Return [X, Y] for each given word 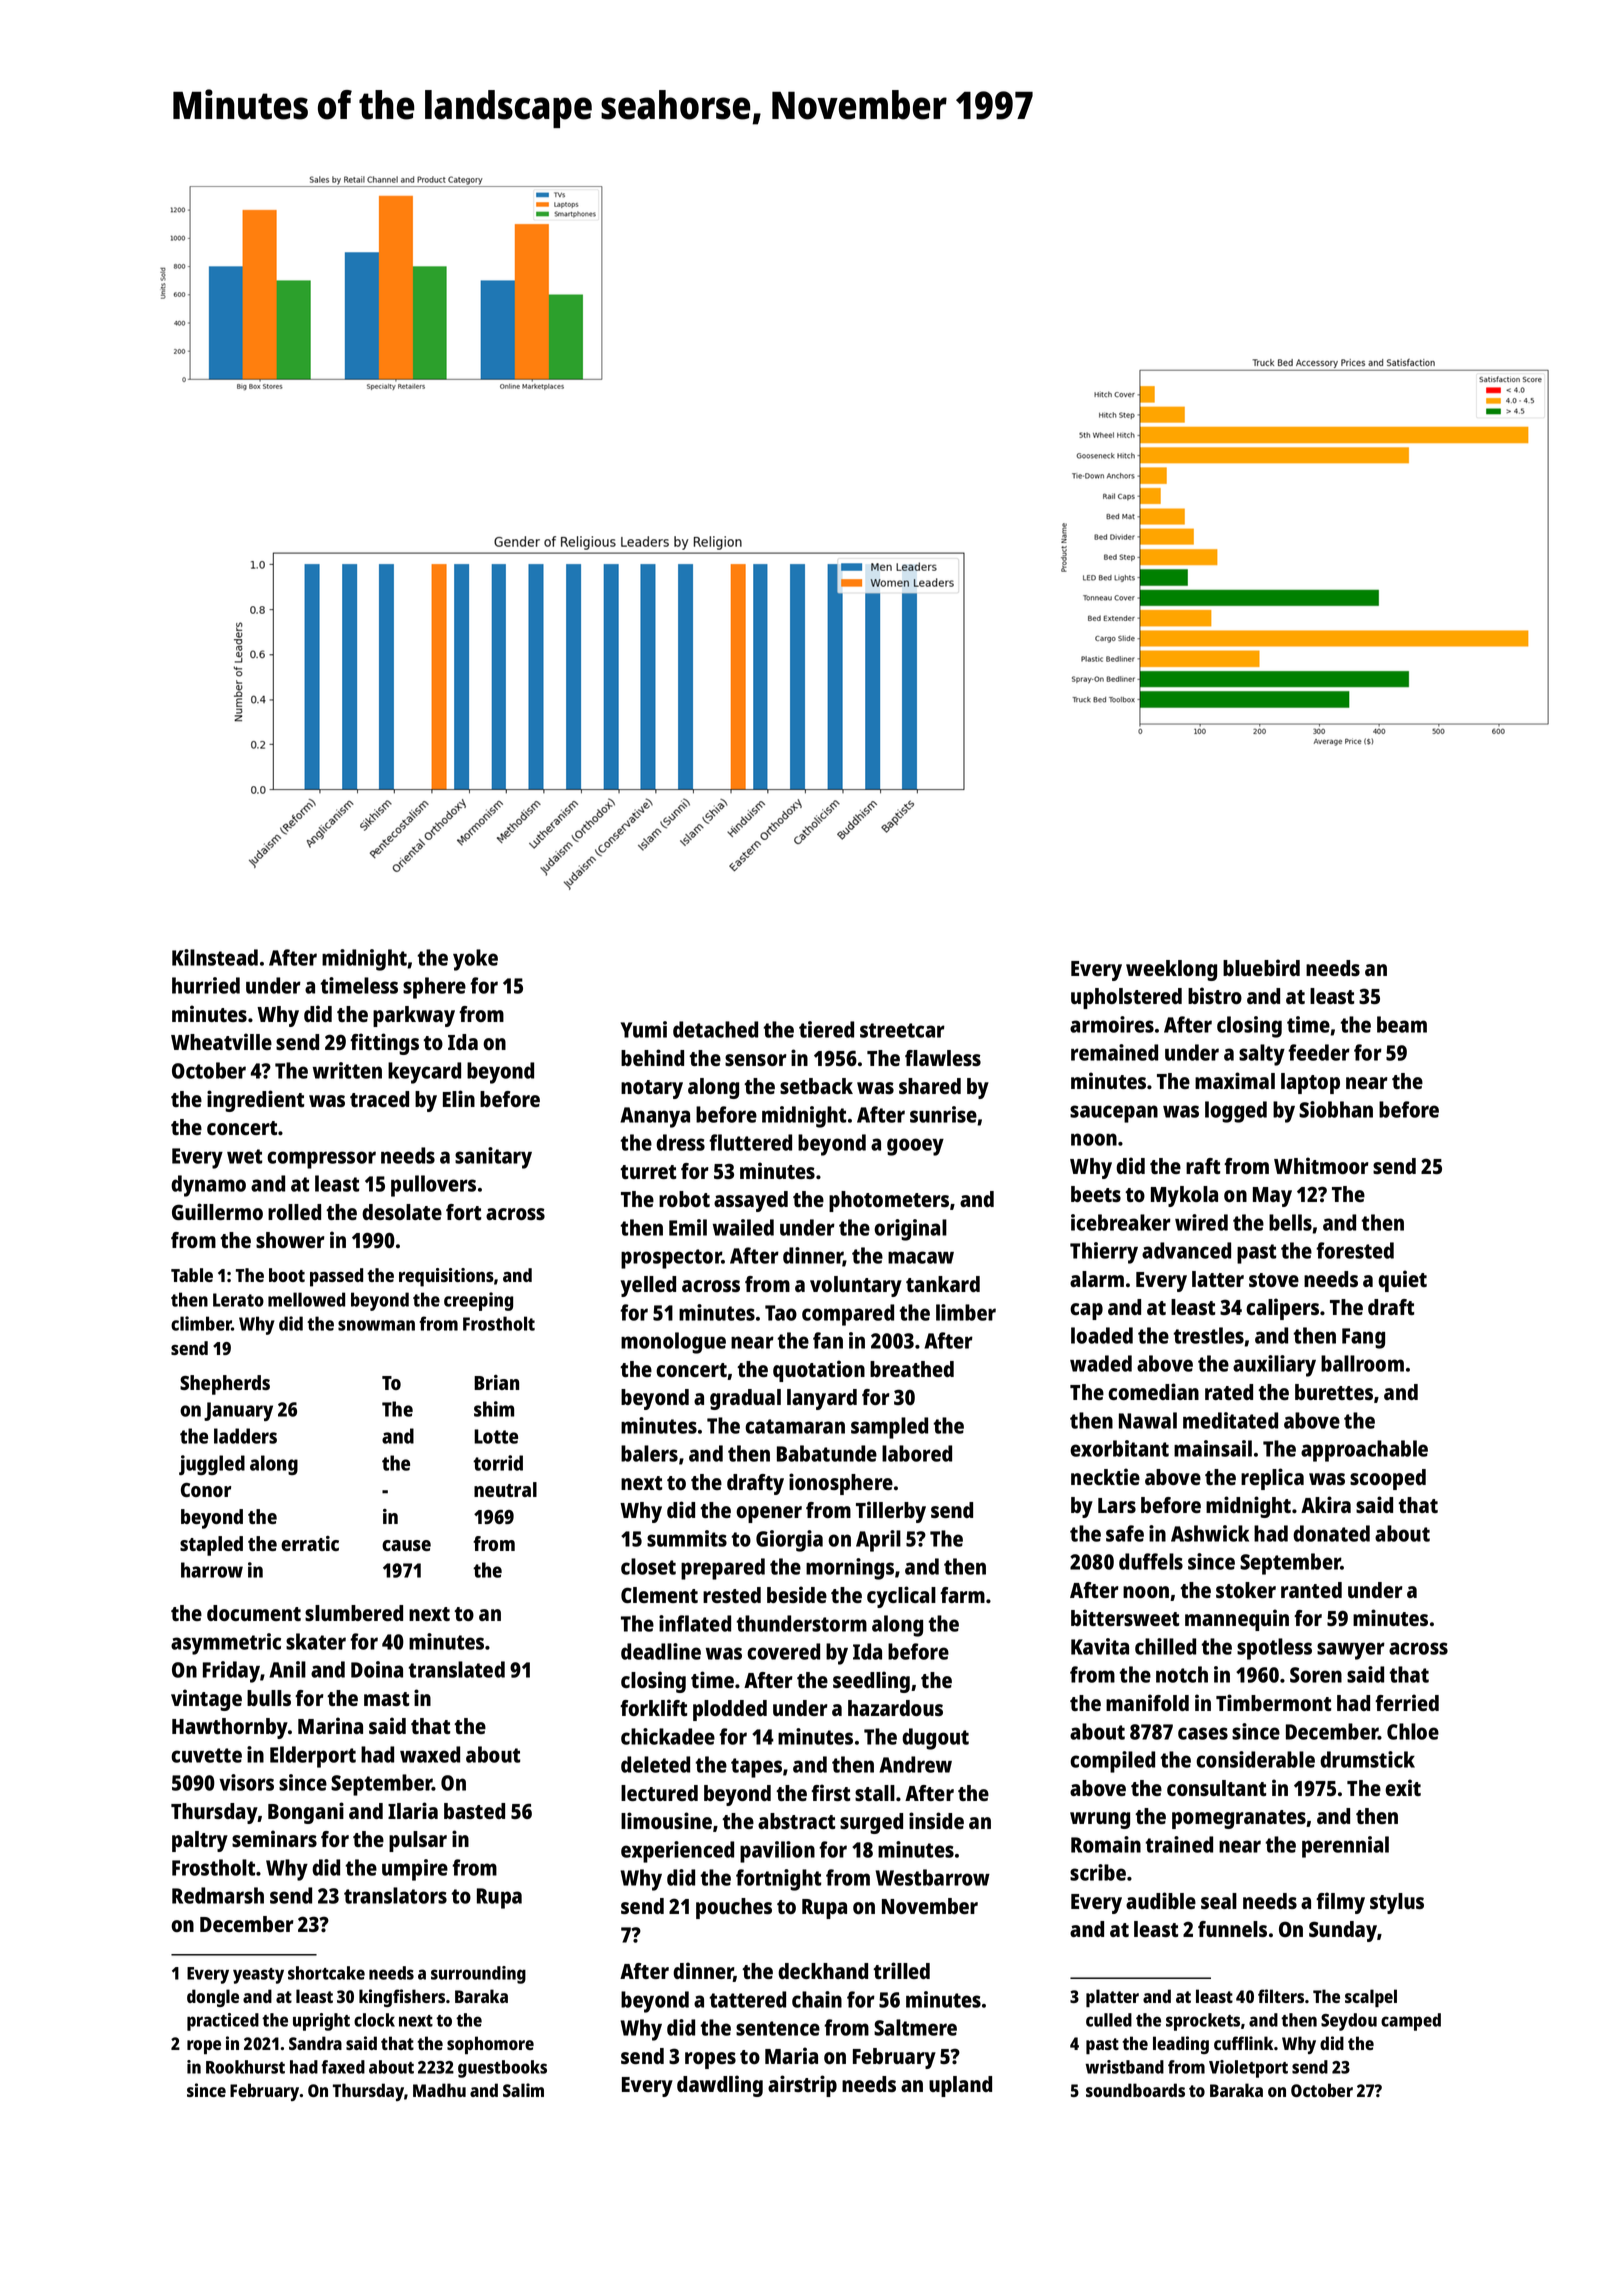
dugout [935, 1739]
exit [1403, 1787]
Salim [523, 2090]
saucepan [1114, 1114]
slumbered [354, 1613]
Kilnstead [215, 957]
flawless [943, 1058]
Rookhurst [245, 2067]
